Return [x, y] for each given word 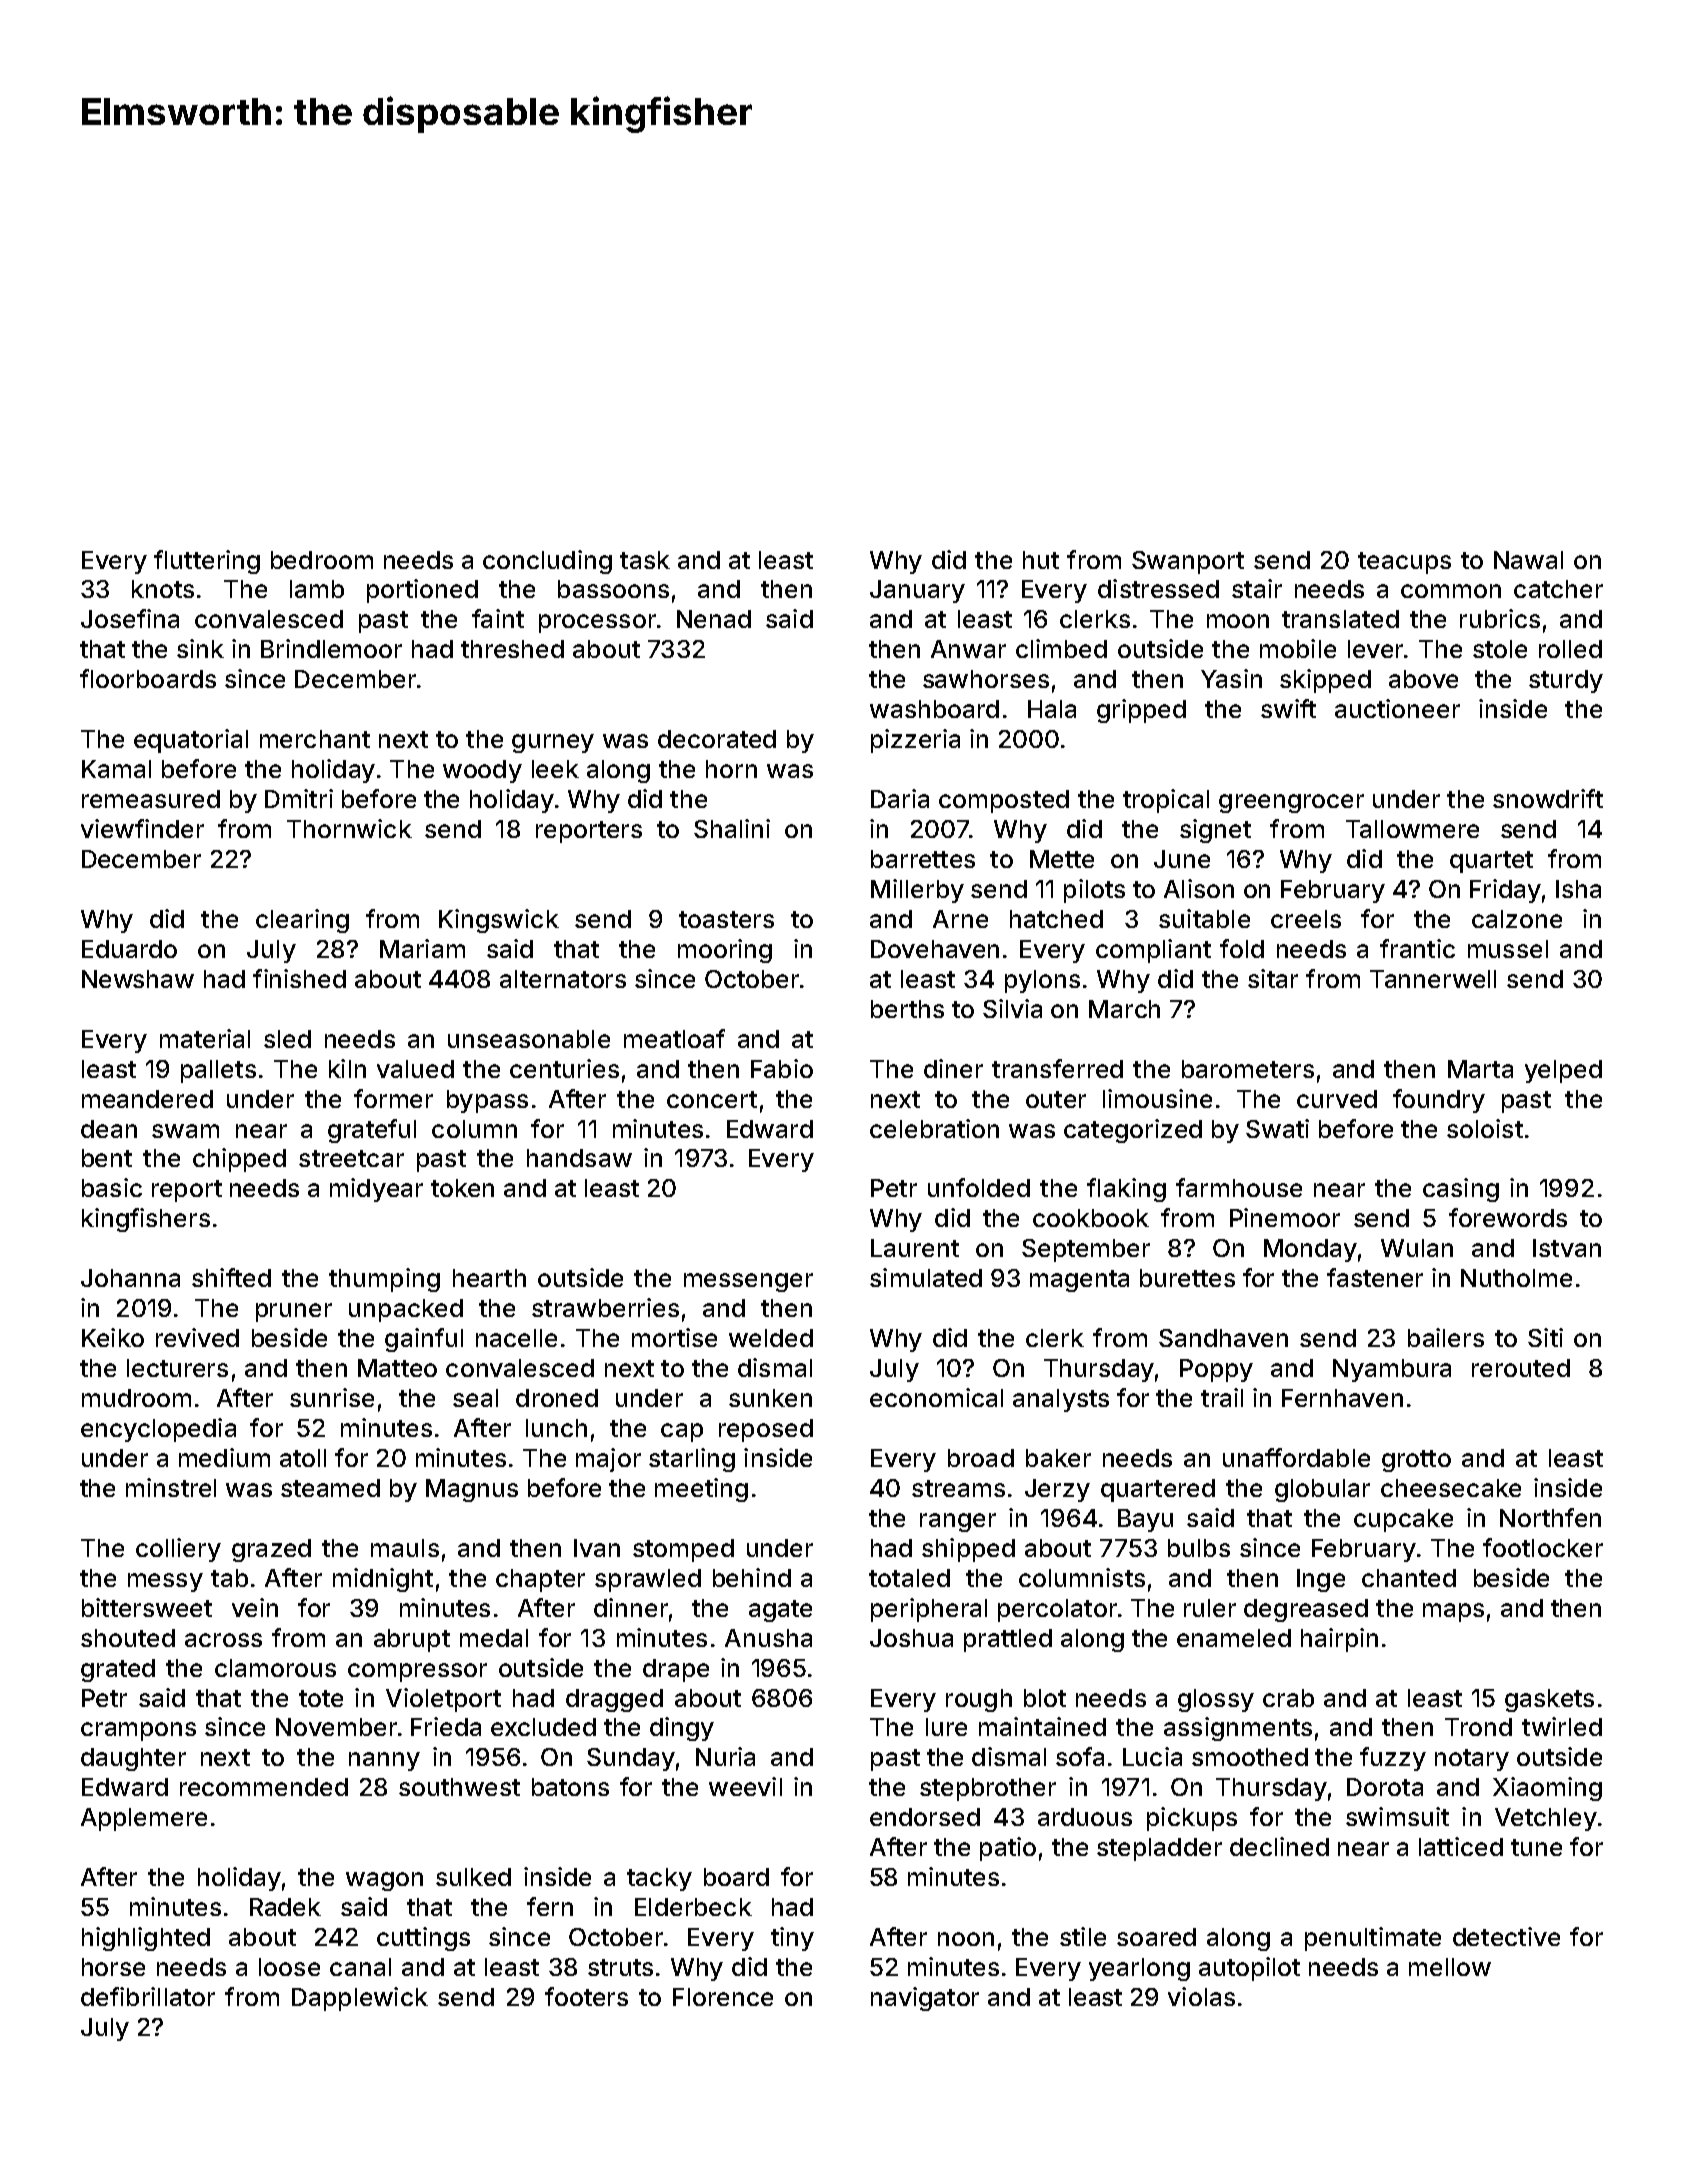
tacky [659, 1879]
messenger [748, 1282]
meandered [147, 1099]
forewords [1508, 1217]
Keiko [113, 1337]
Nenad [714, 619]
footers [586, 1996]
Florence [723, 1997]
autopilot [1249, 1969]
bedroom [322, 560]
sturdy [1566, 681]
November [336, 1727]
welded [771, 1338]
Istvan [1567, 1248]
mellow [1450, 1967]
